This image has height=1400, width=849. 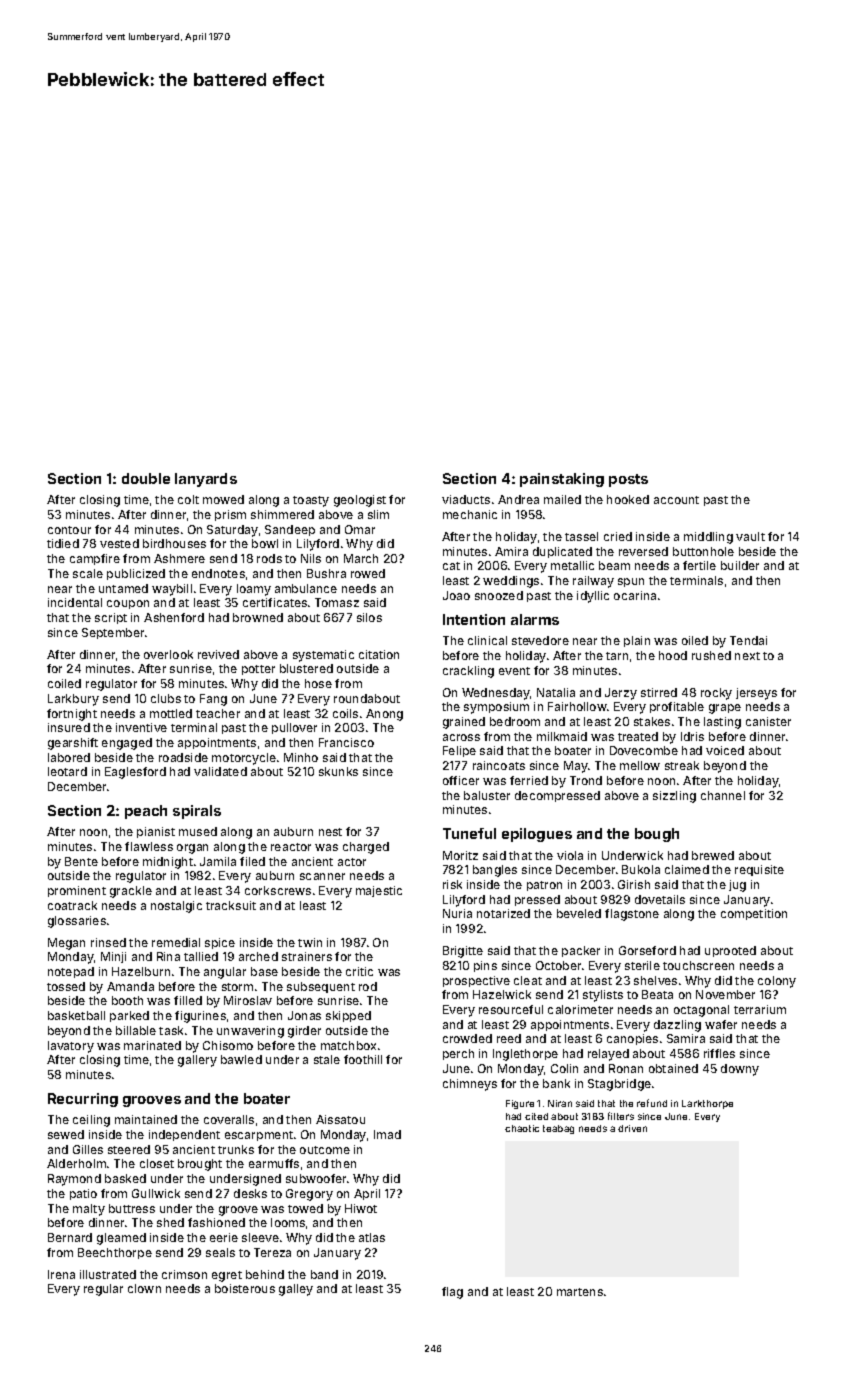 What do you see at coordinates (218, 713) in the image?
I see `teacher` at bounding box center [218, 713].
